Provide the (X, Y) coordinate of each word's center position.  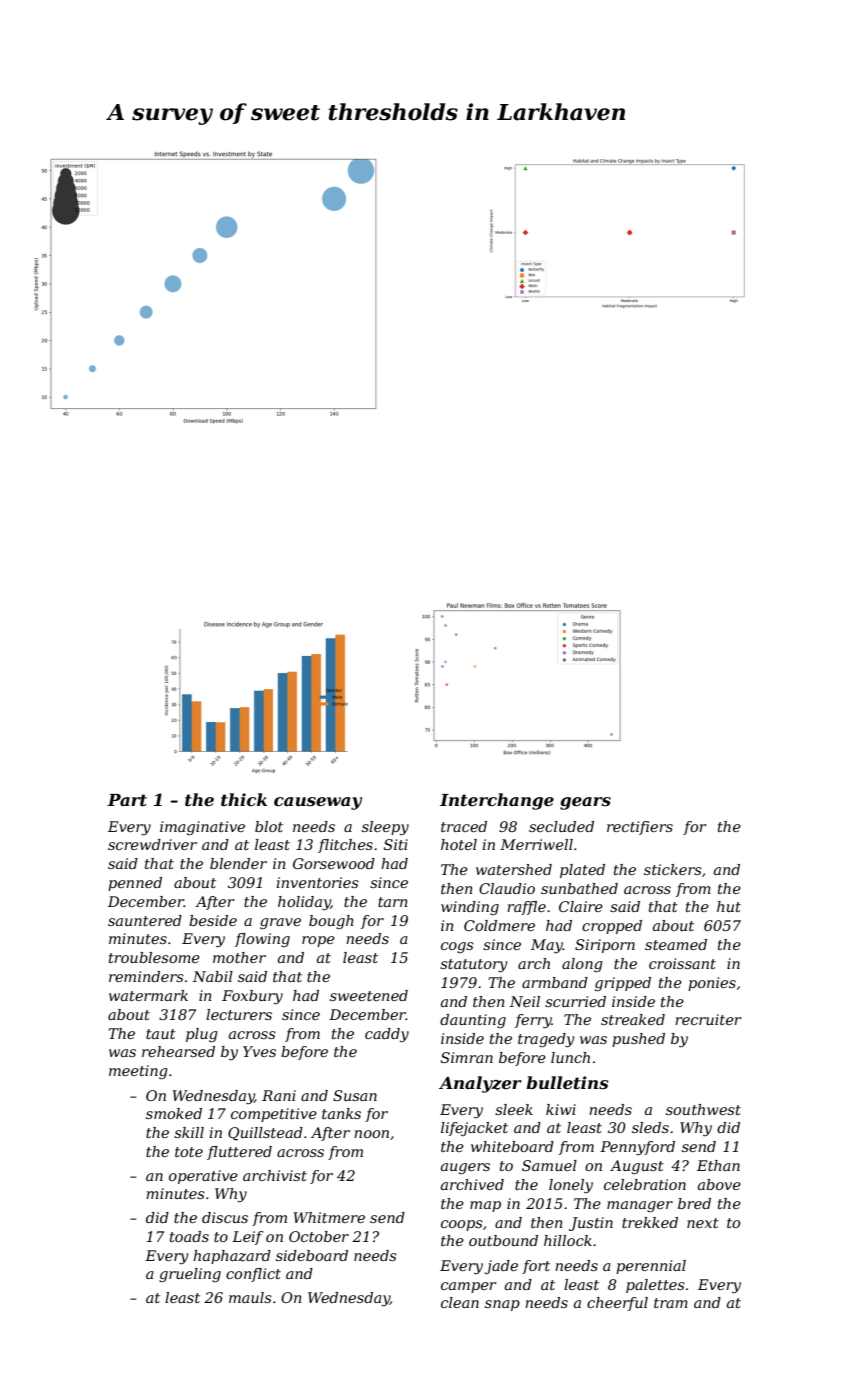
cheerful (617, 1304)
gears (585, 803)
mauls (250, 1297)
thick (244, 799)
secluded (561, 826)
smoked (174, 1113)
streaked (633, 1019)
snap (502, 1305)
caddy (387, 1035)
